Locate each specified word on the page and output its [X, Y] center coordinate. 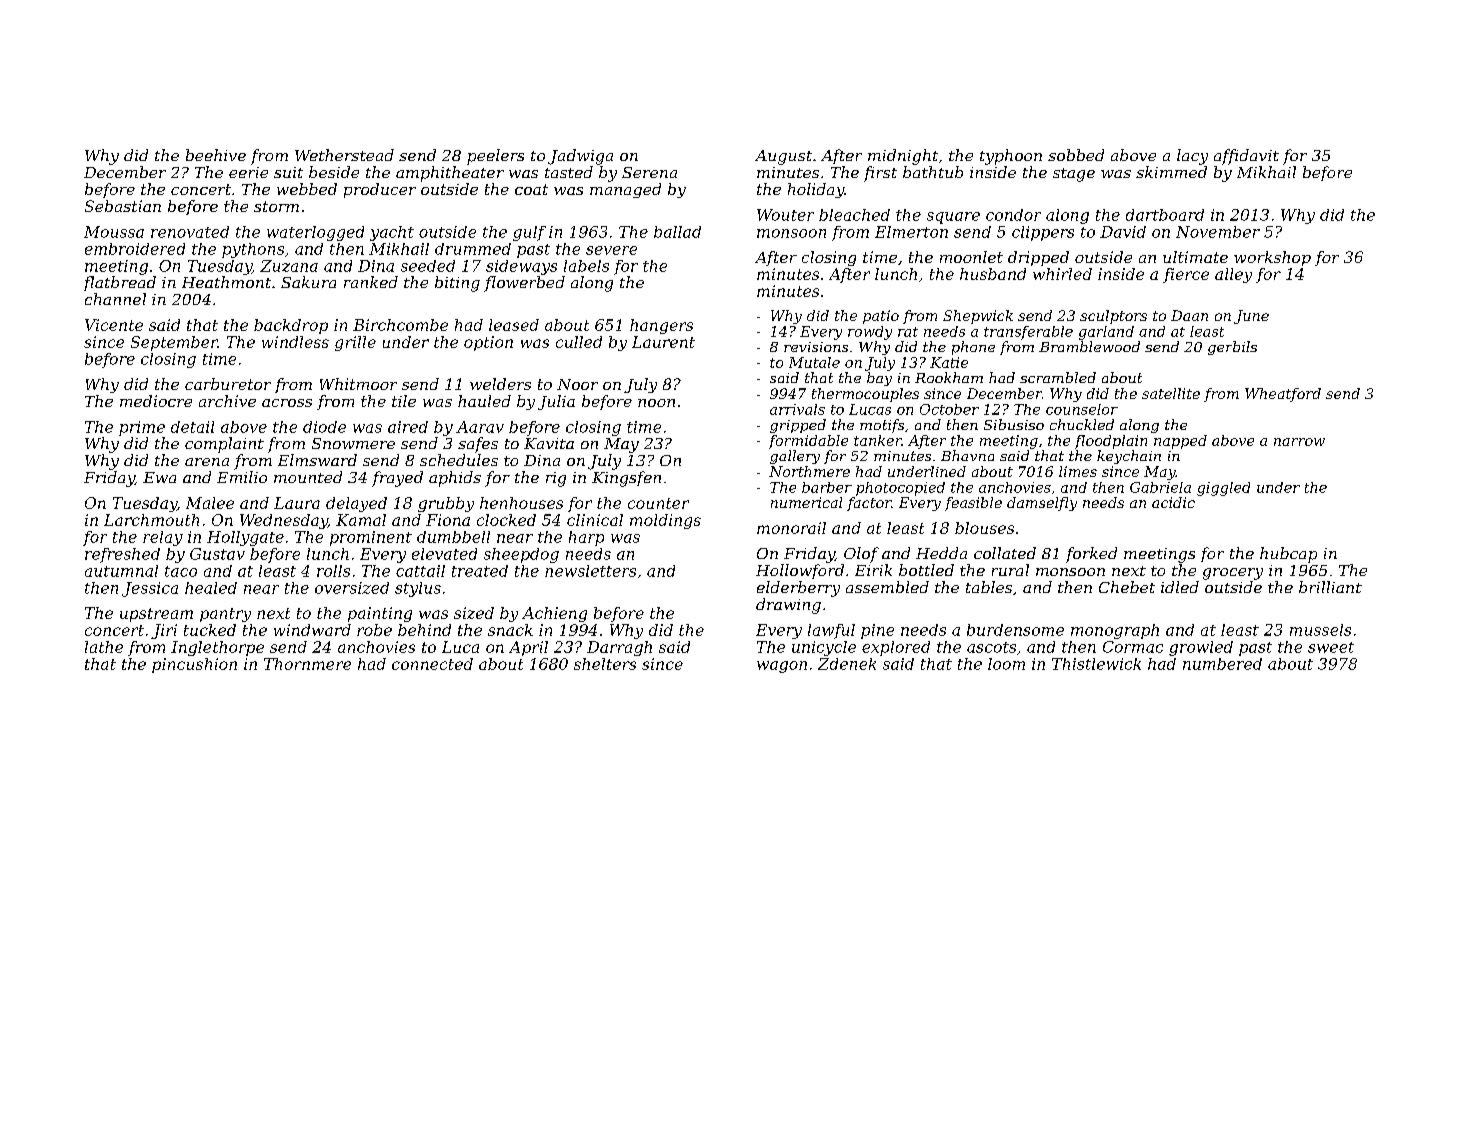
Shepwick [978, 317]
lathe [104, 647]
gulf [529, 233]
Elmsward [317, 460]
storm [276, 206]
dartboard [1165, 215]
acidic [1173, 502]
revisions [816, 347]
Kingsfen [626, 479]
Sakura [308, 282]
